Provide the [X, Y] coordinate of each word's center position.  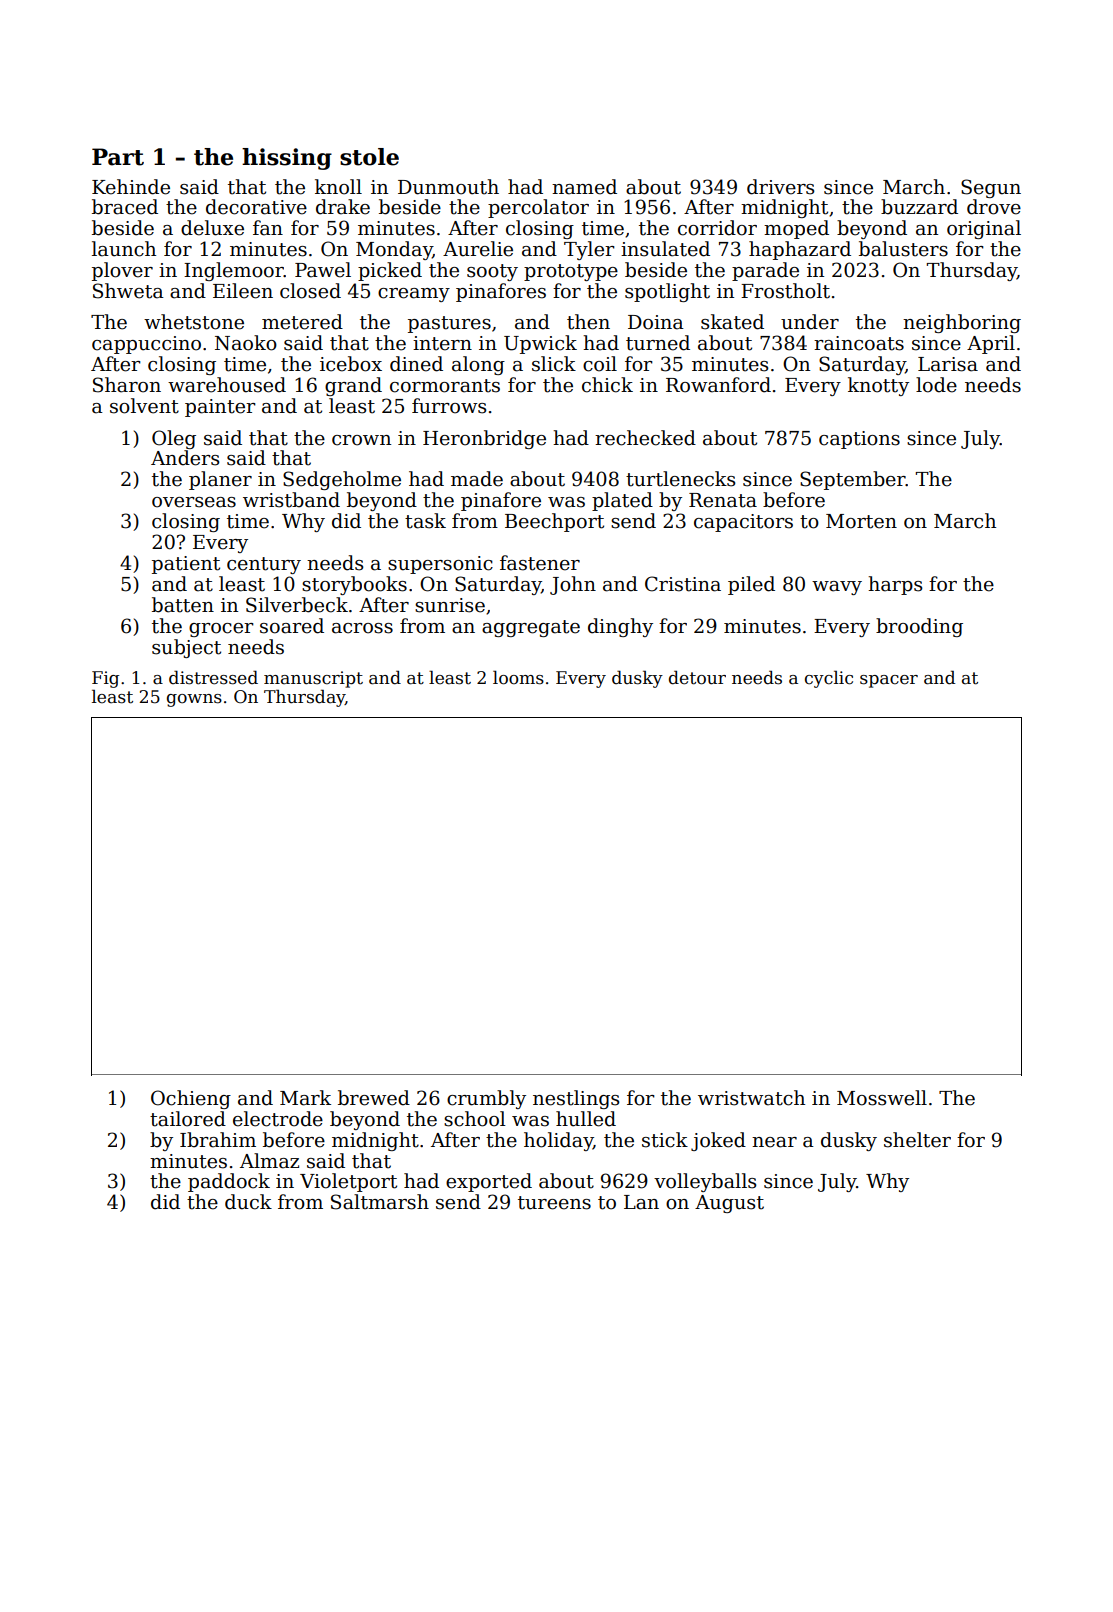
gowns [194, 700]
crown [361, 440]
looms [518, 677]
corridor [717, 228]
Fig [105, 679]
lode [936, 385]
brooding [919, 627]
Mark [305, 1098]
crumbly [486, 1099]
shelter [917, 1140]
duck [248, 1202]
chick [607, 385]
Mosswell [882, 1098]
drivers [780, 187]
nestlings [576, 1099]
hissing [287, 159]
